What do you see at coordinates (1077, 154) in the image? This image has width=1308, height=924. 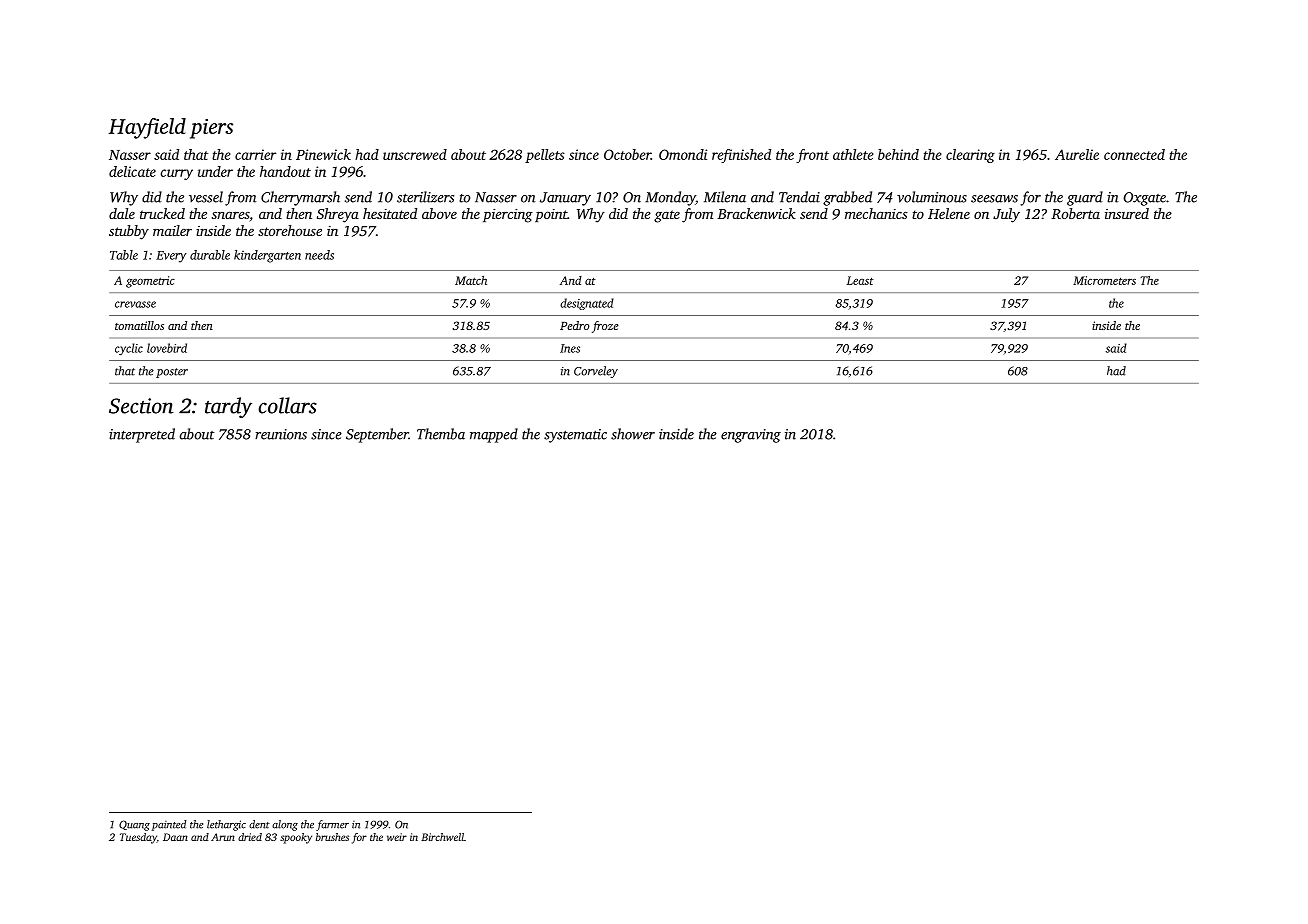 I see `Aurelie` at bounding box center [1077, 154].
